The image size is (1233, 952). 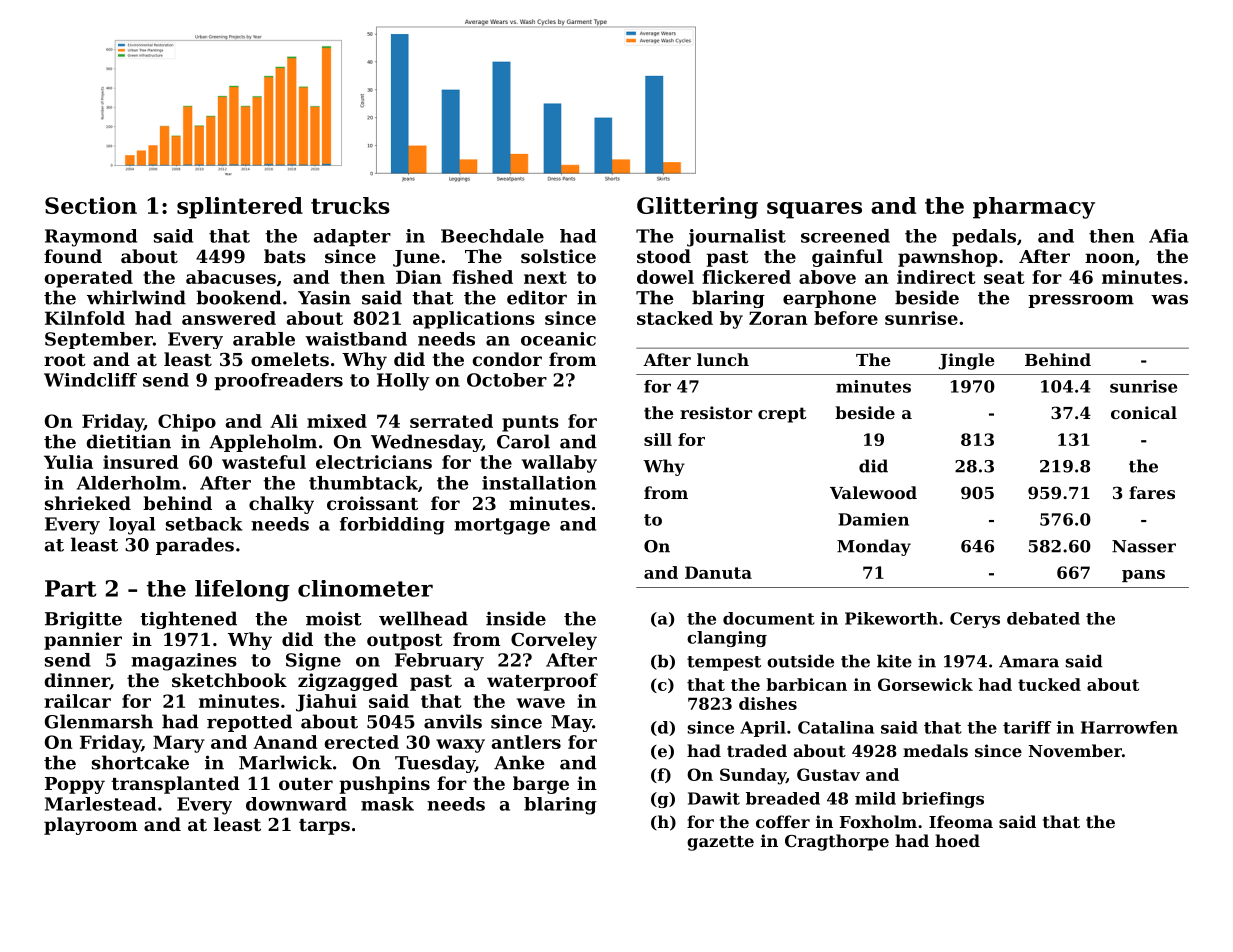 What do you see at coordinates (460, 746) in the image?
I see `waxy` at bounding box center [460, 746].
